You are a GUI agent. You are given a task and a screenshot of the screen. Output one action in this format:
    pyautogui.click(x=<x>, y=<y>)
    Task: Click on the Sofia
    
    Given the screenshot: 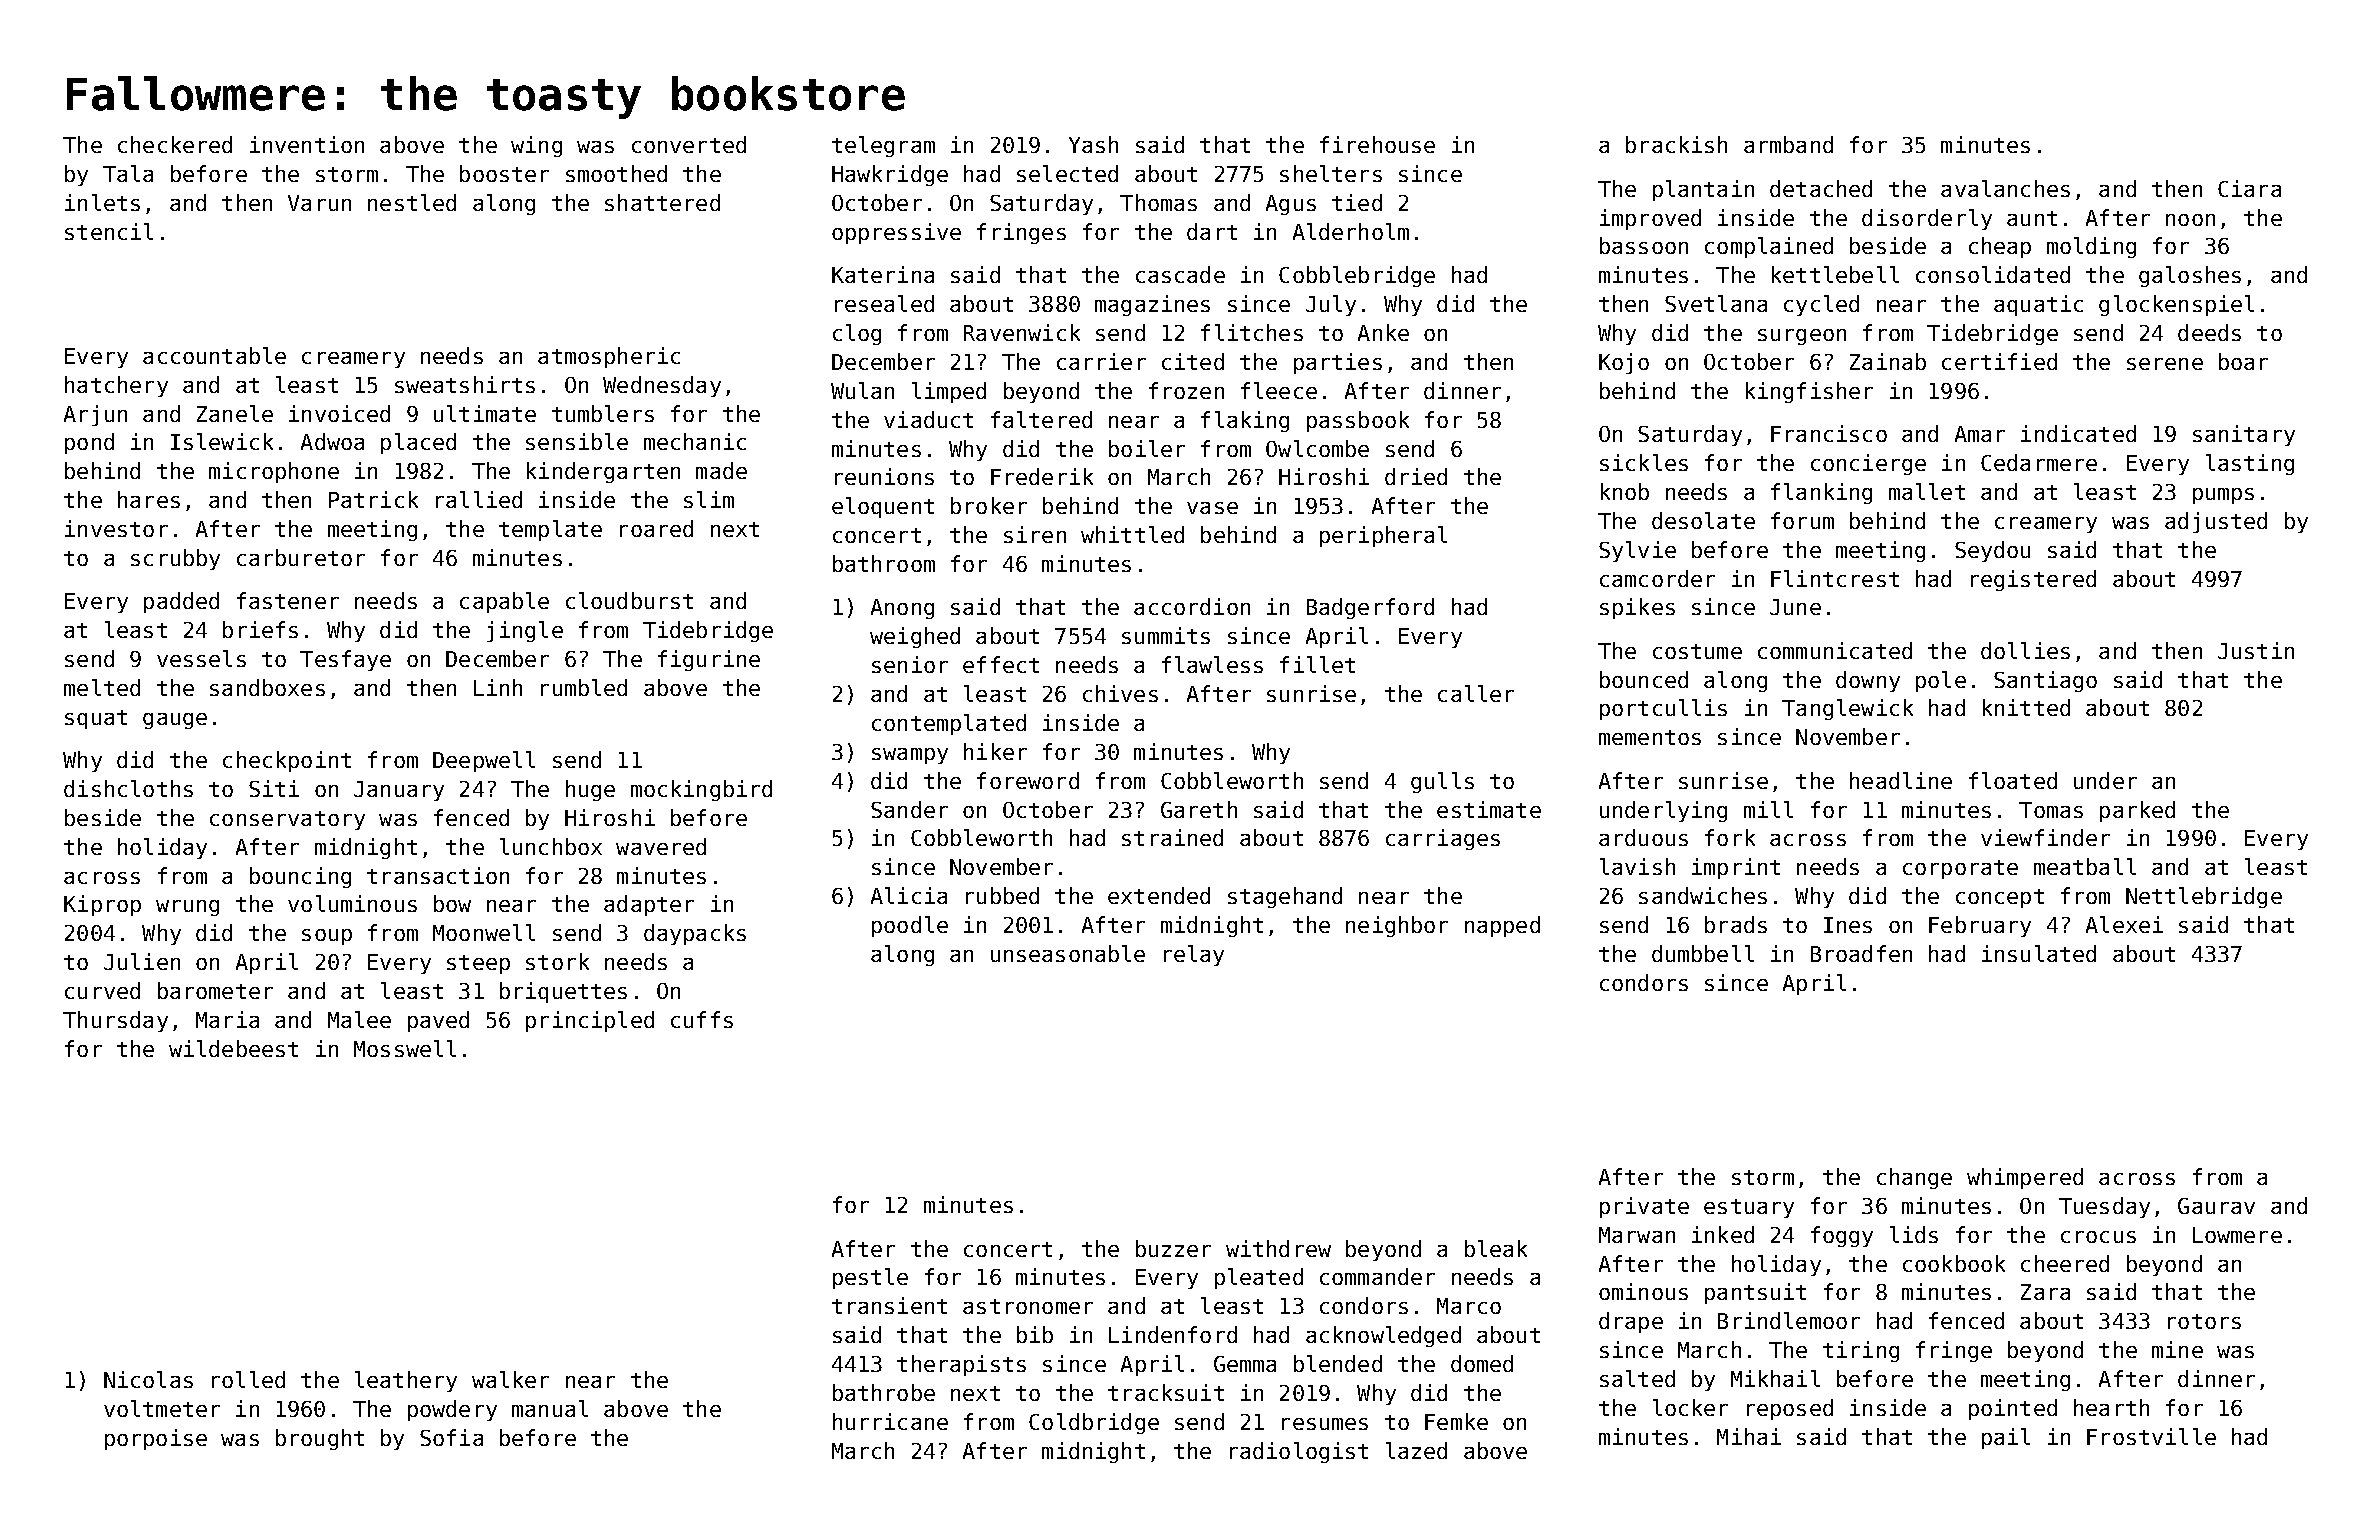 What is the action you would take?
    pyautogui.click(x=451, y=1437)
